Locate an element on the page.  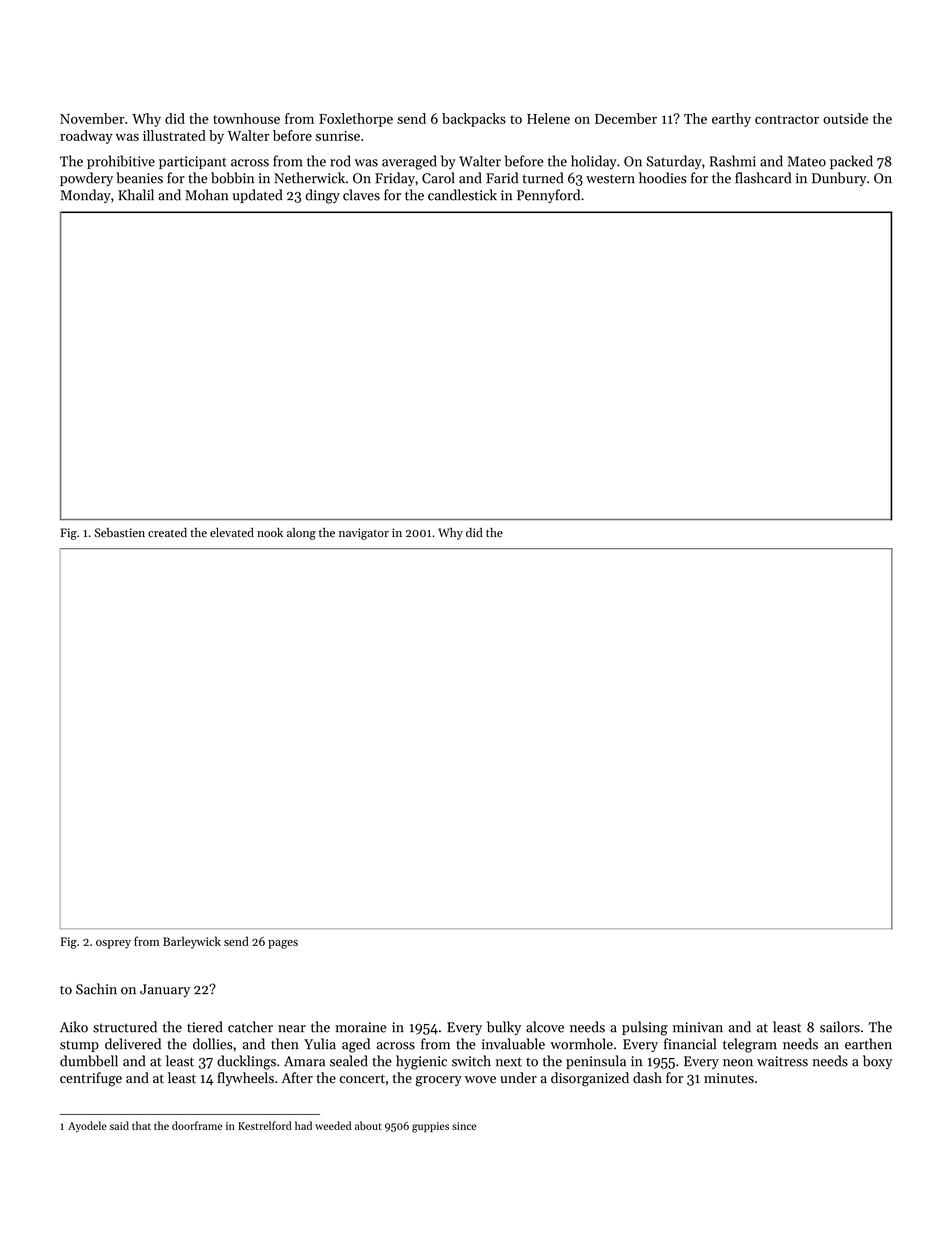
Dunbury is located at coordinates (839, 179).
